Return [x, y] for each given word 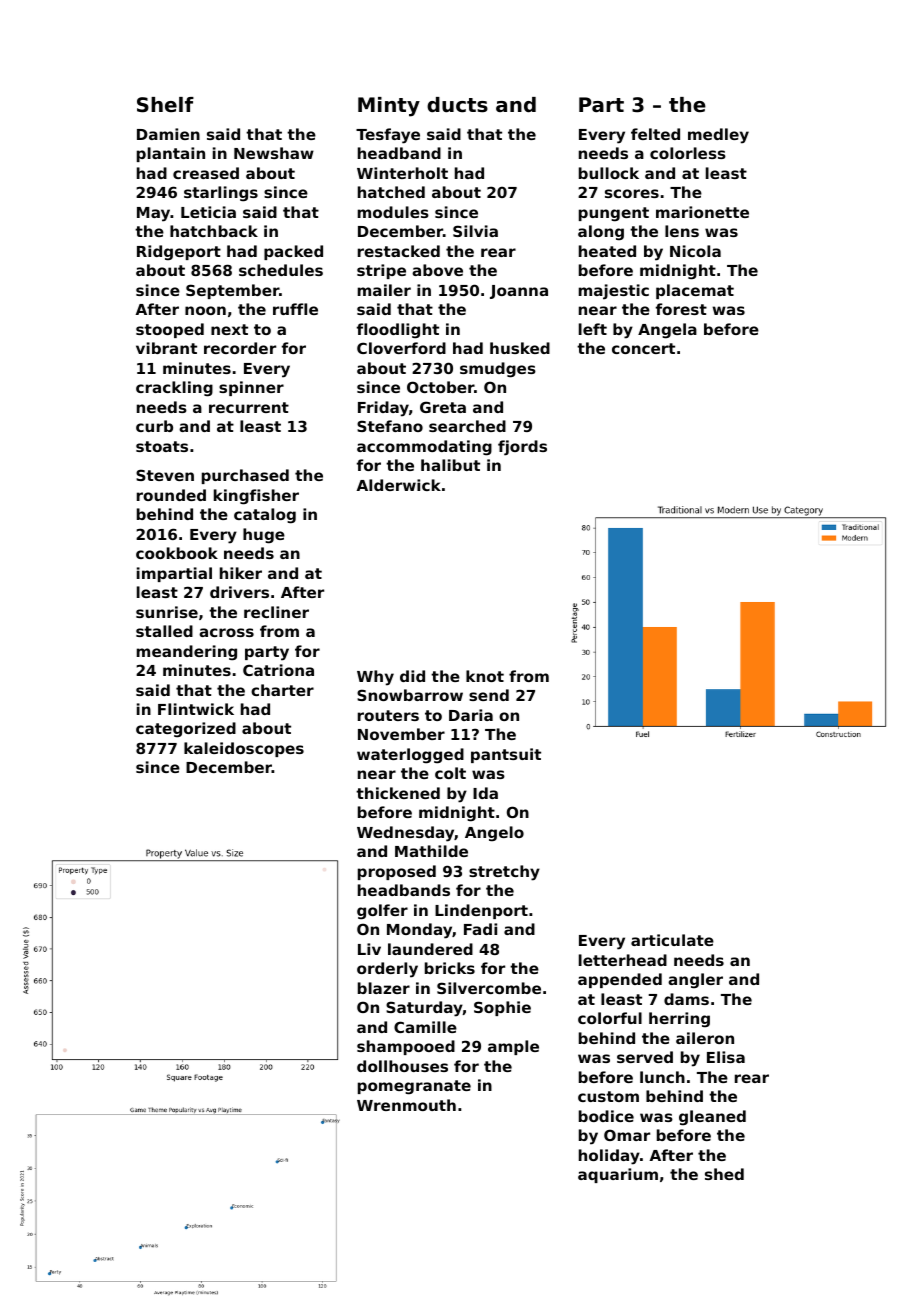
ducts [457, 105]
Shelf [165, 105]
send [489, 695]
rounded [171, 495]
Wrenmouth [406, 1105]
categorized [186, 730]
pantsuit [506, 755]
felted [655, 134]
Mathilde [431, 851]
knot [485, 676]
